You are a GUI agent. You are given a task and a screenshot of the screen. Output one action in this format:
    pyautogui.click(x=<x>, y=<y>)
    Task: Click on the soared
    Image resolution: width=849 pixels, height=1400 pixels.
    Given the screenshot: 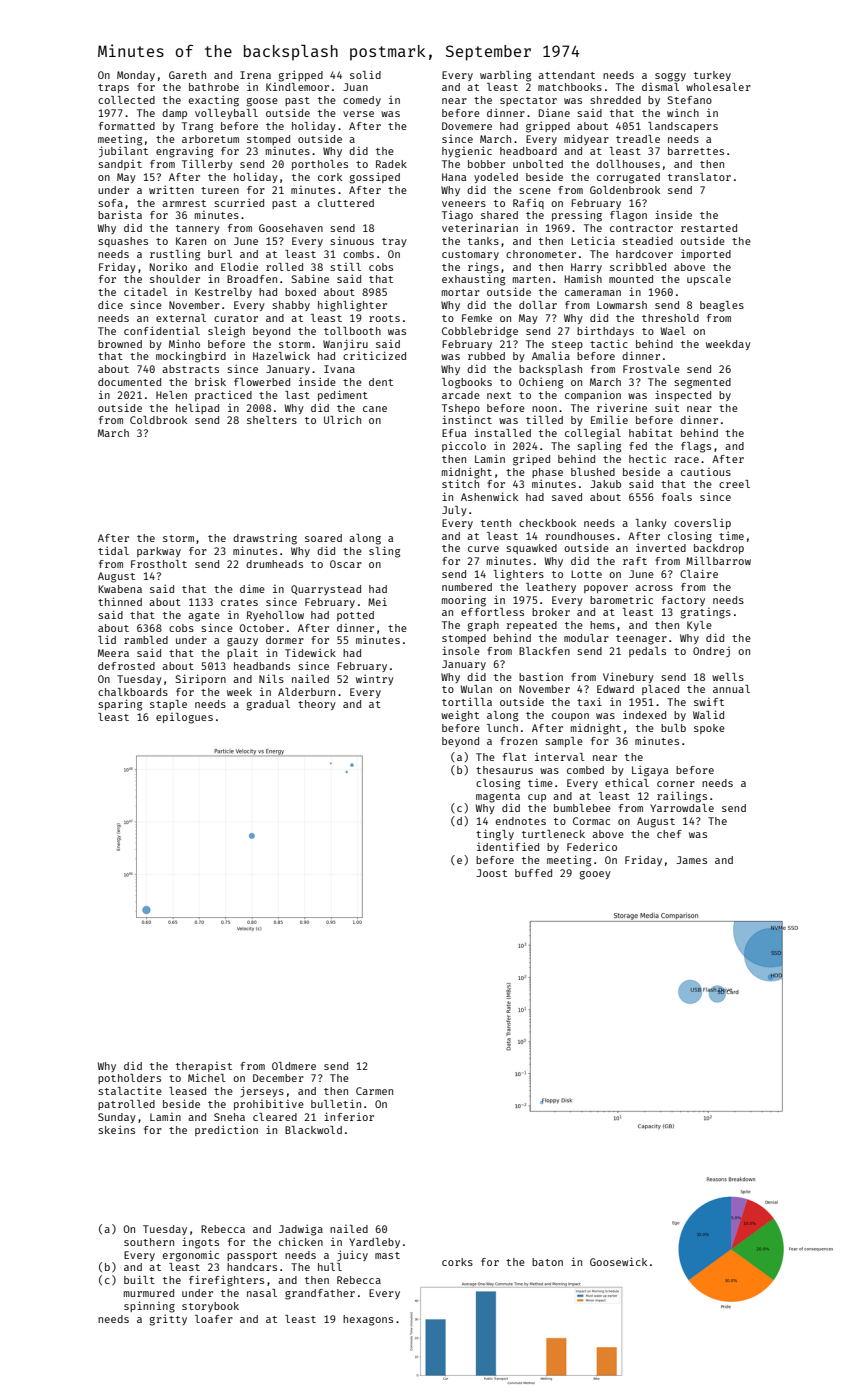 What is the action you would take?
    pyautogui.click(x=323, y=538)
